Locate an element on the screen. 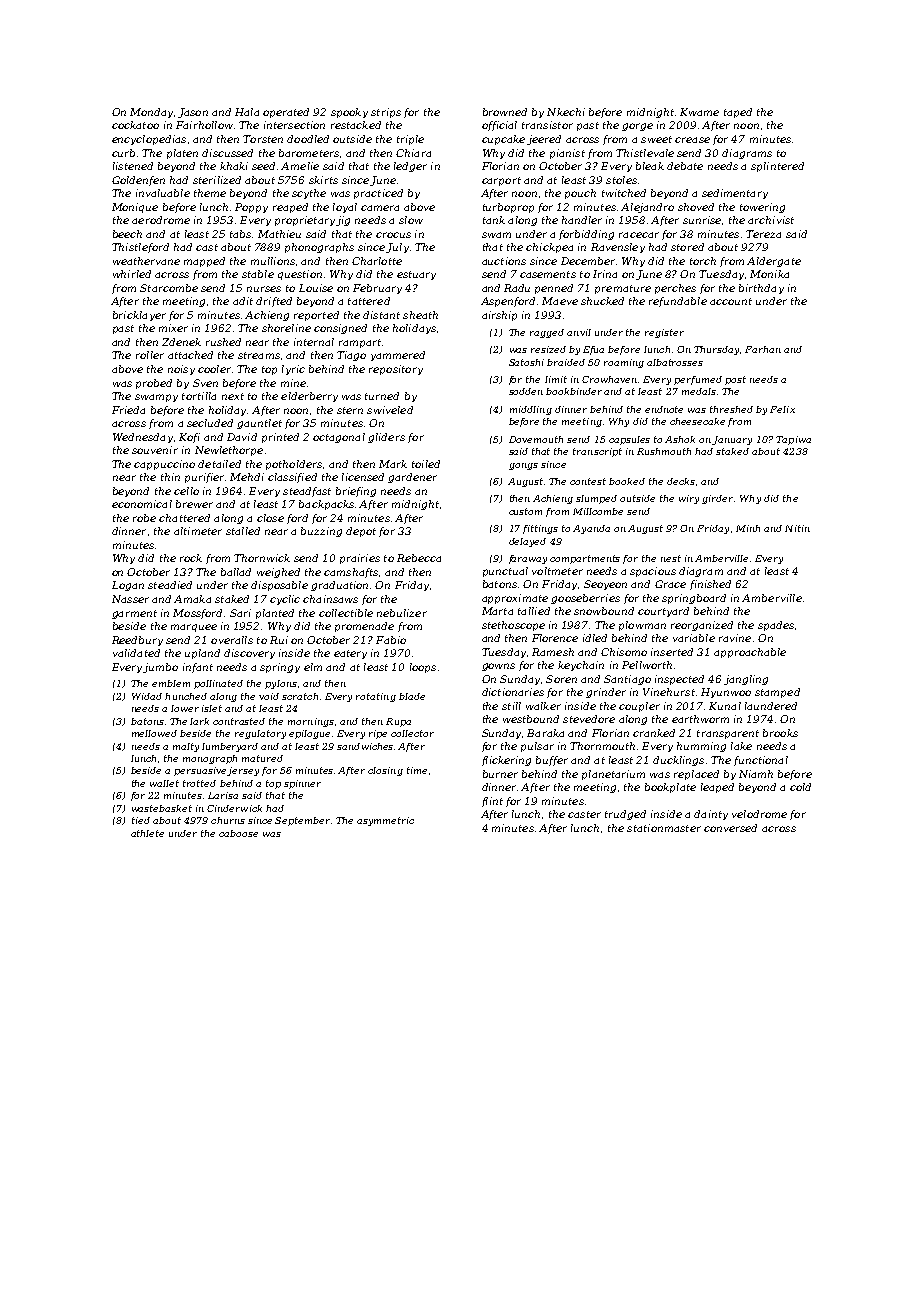  Ayanda is located at coordinates (591, 529).
